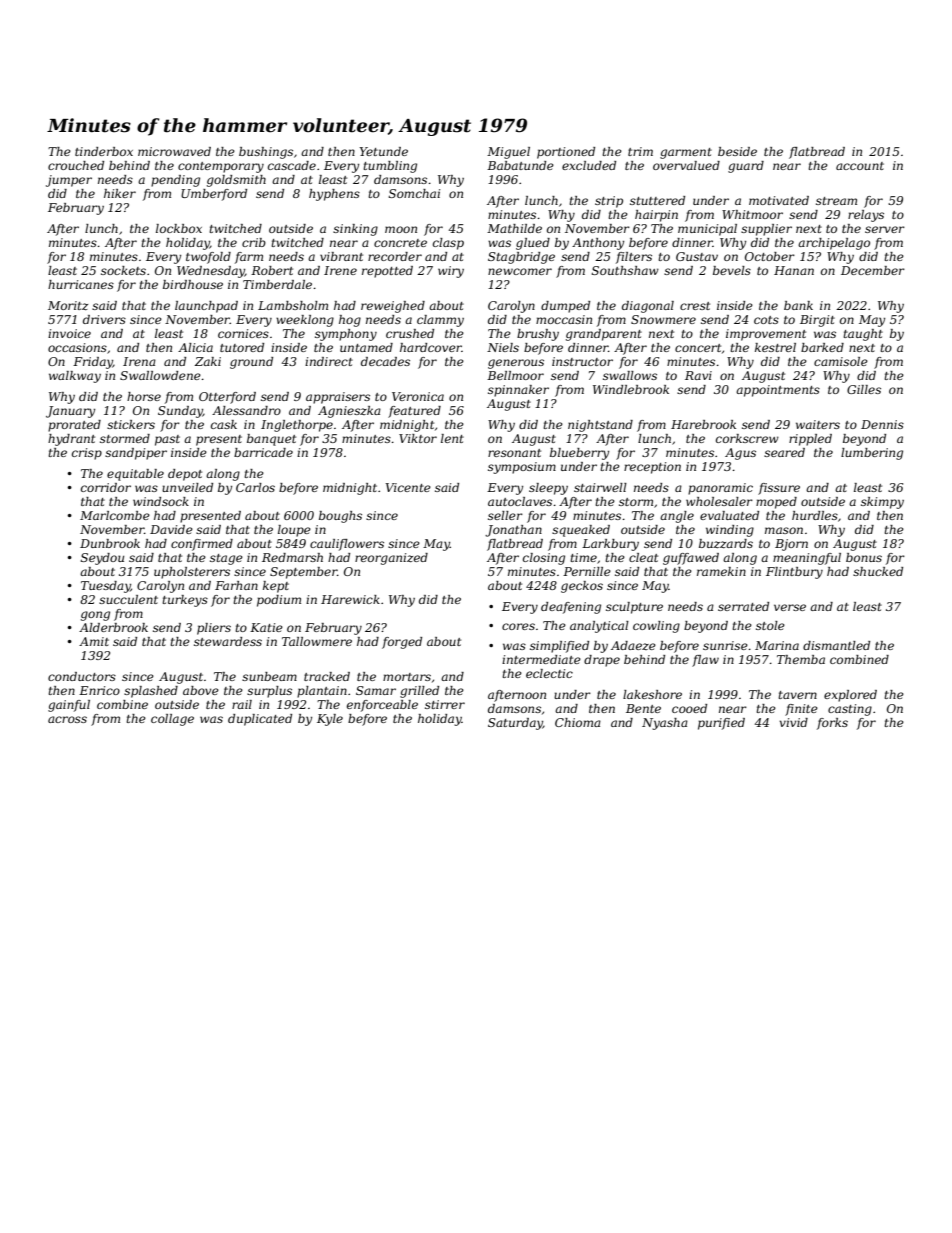  What do you see at coordinates (266, 153) in the image?
I see `bushings` at bounding box center [266, 153].
